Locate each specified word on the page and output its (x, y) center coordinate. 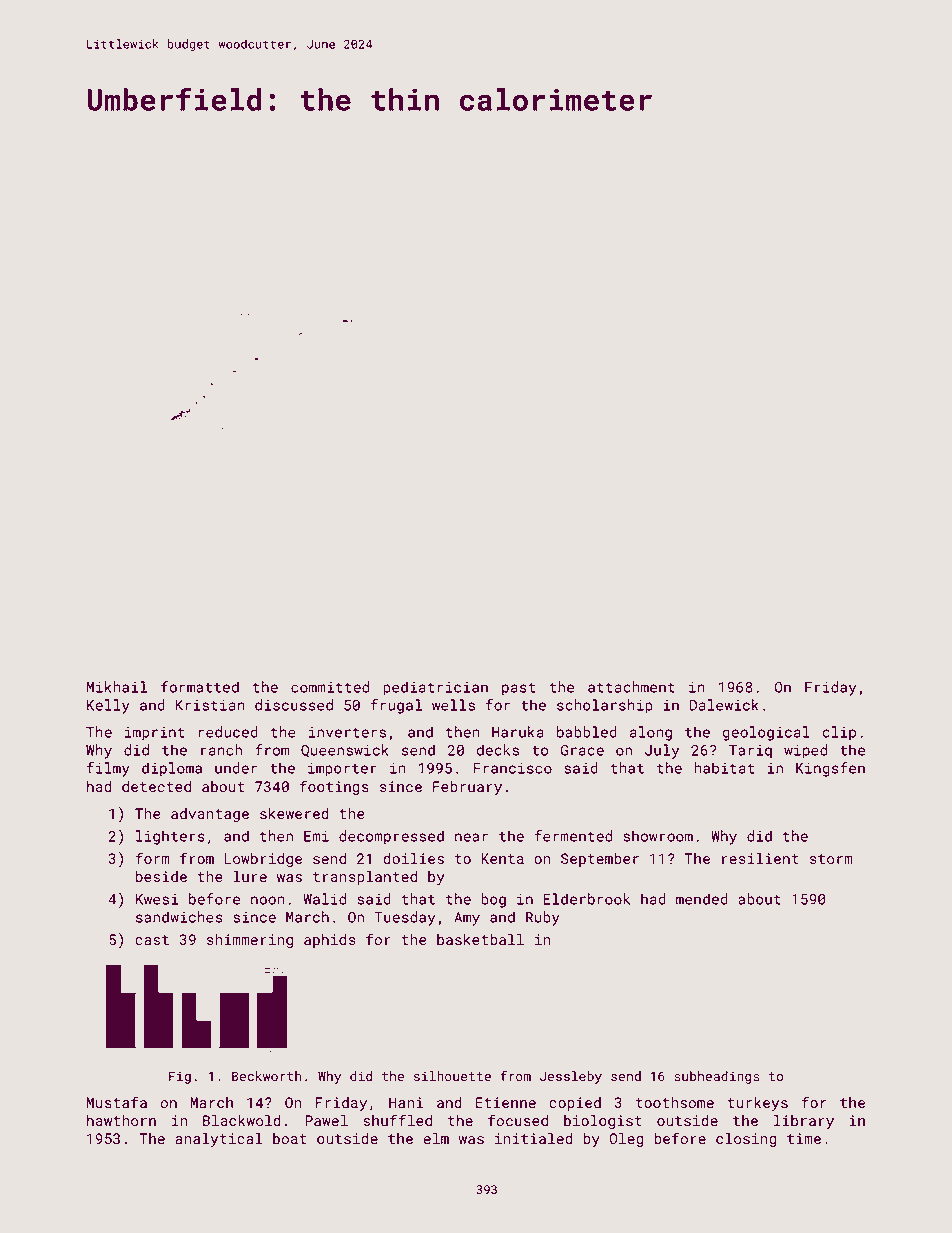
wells (453, 705)
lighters (170, 837)
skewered (294, 813)
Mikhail (117, 687)
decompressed (391, 837)
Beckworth (267, 1076)
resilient (760, 858)
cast (152, 940)
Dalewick (724, 705)
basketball (480, 939)
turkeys (757, 1104)
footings (334, 787)
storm (831, 859)
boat (290, 1138)
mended (702, 899)
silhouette (452, 1076)
